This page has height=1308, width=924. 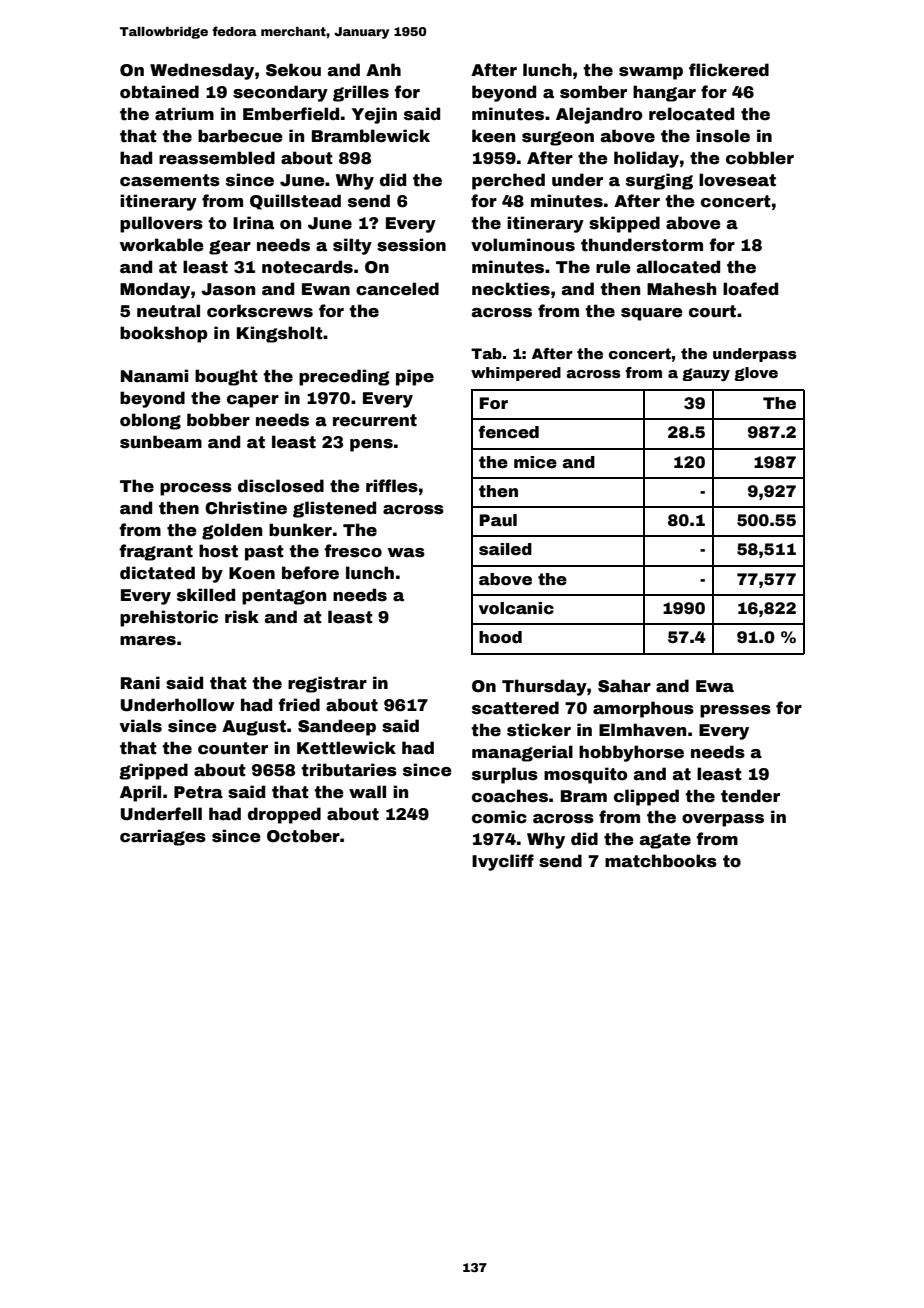 What do you see at coordinates (202, 71) in the page?
I see `Wednesday` at bounding box center [202, 71].
